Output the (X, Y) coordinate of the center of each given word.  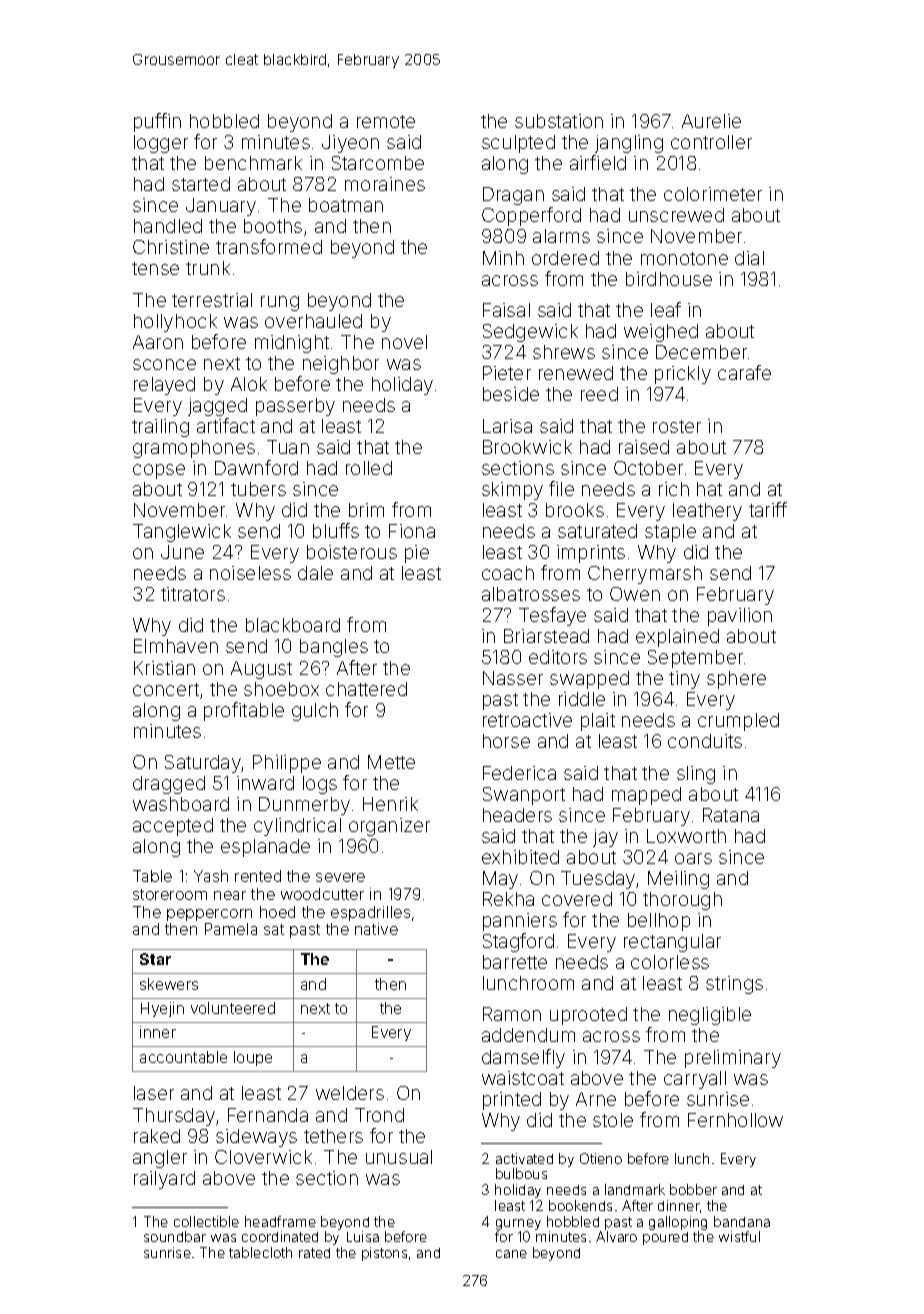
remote (386, 121)
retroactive (527, 720)
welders (350, 1093)
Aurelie (711, 121)
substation (559, 121)
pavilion (740, 617)
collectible (206, 1221)
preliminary (733, 1059)
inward (265, 783)
